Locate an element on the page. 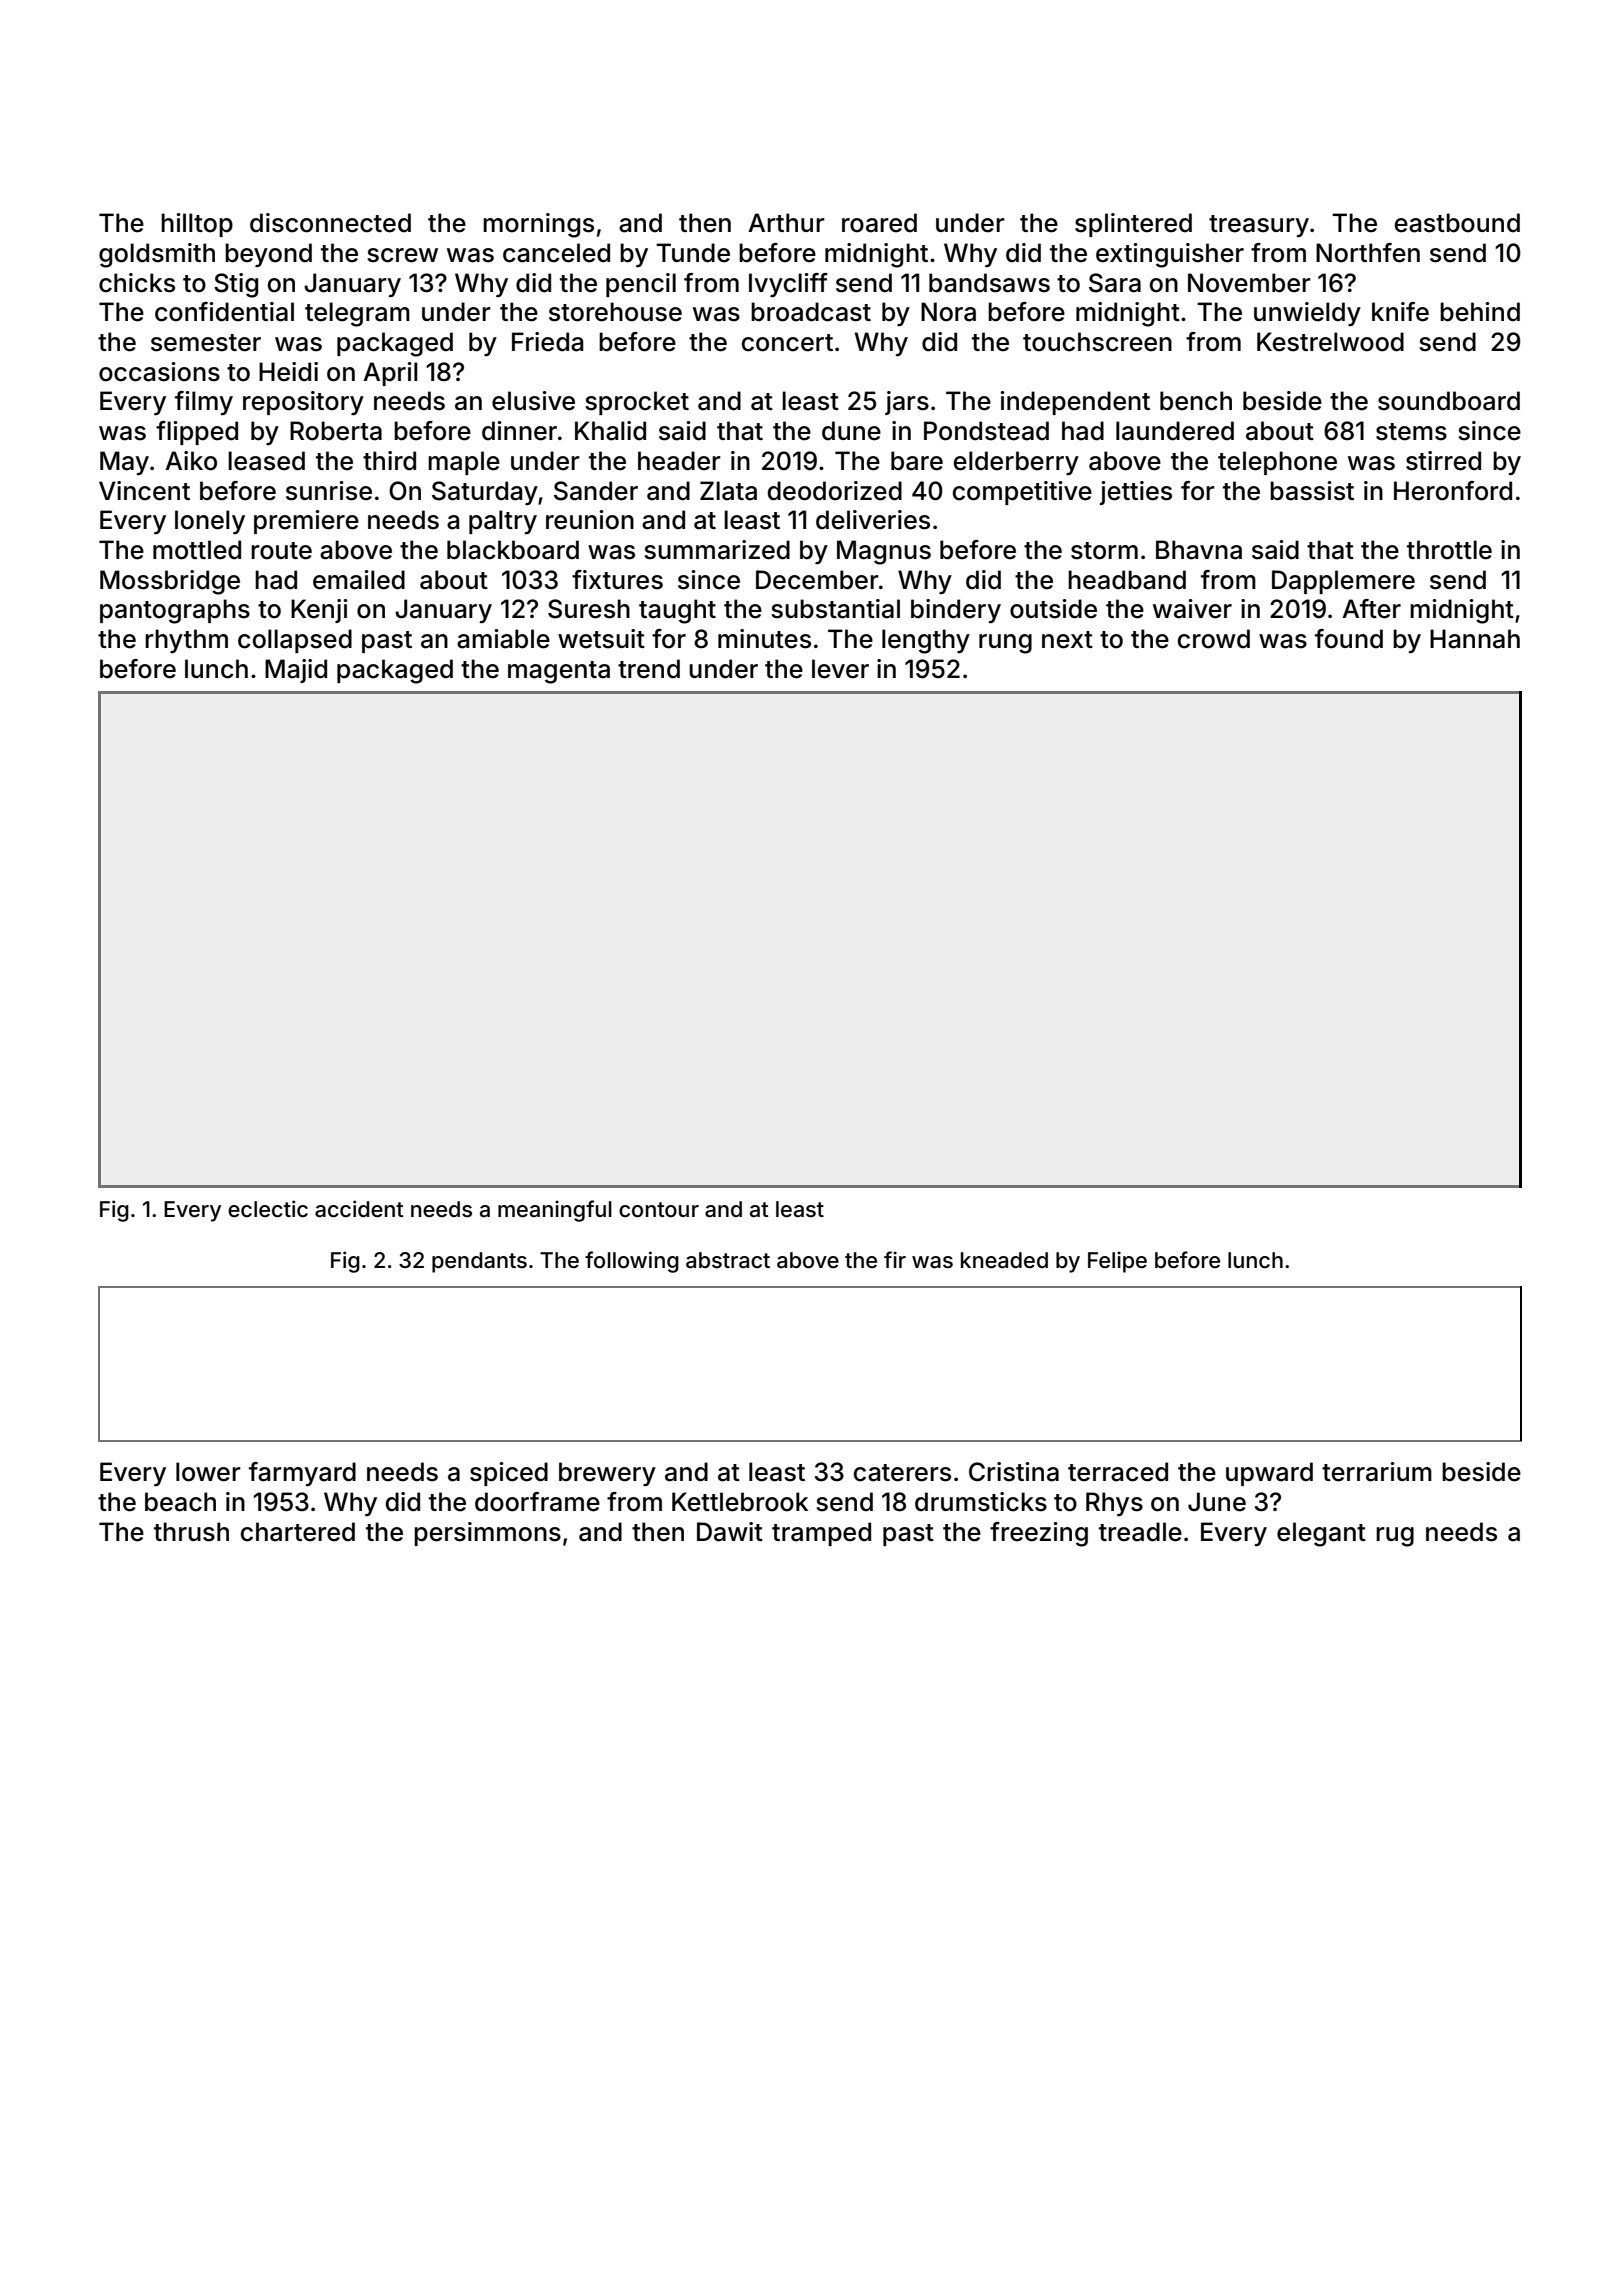 The width and height of the document is (1620, 2292). Majid is located at coordinates (296, 671).
